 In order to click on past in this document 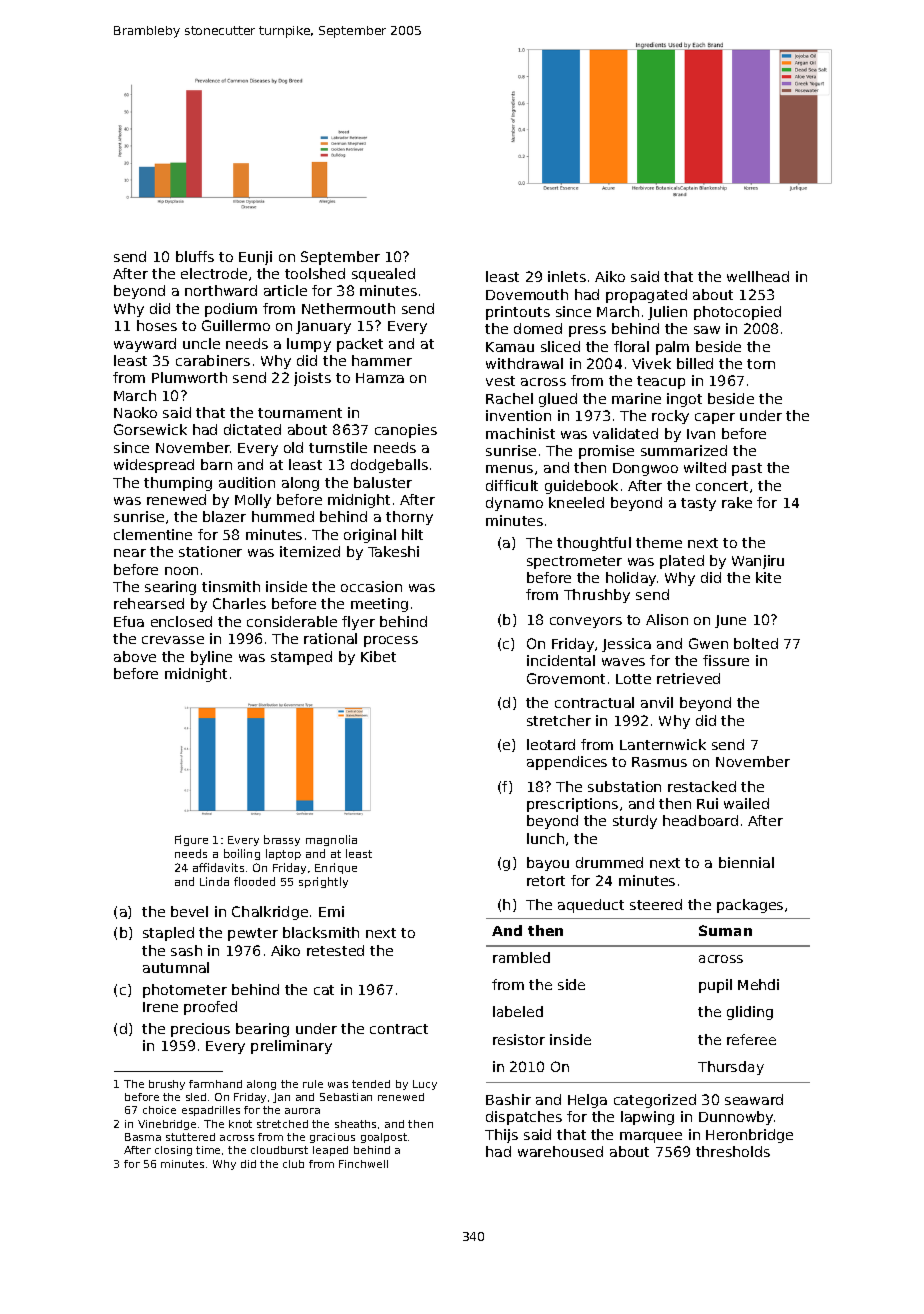, I will do `click(747, 469)`.
